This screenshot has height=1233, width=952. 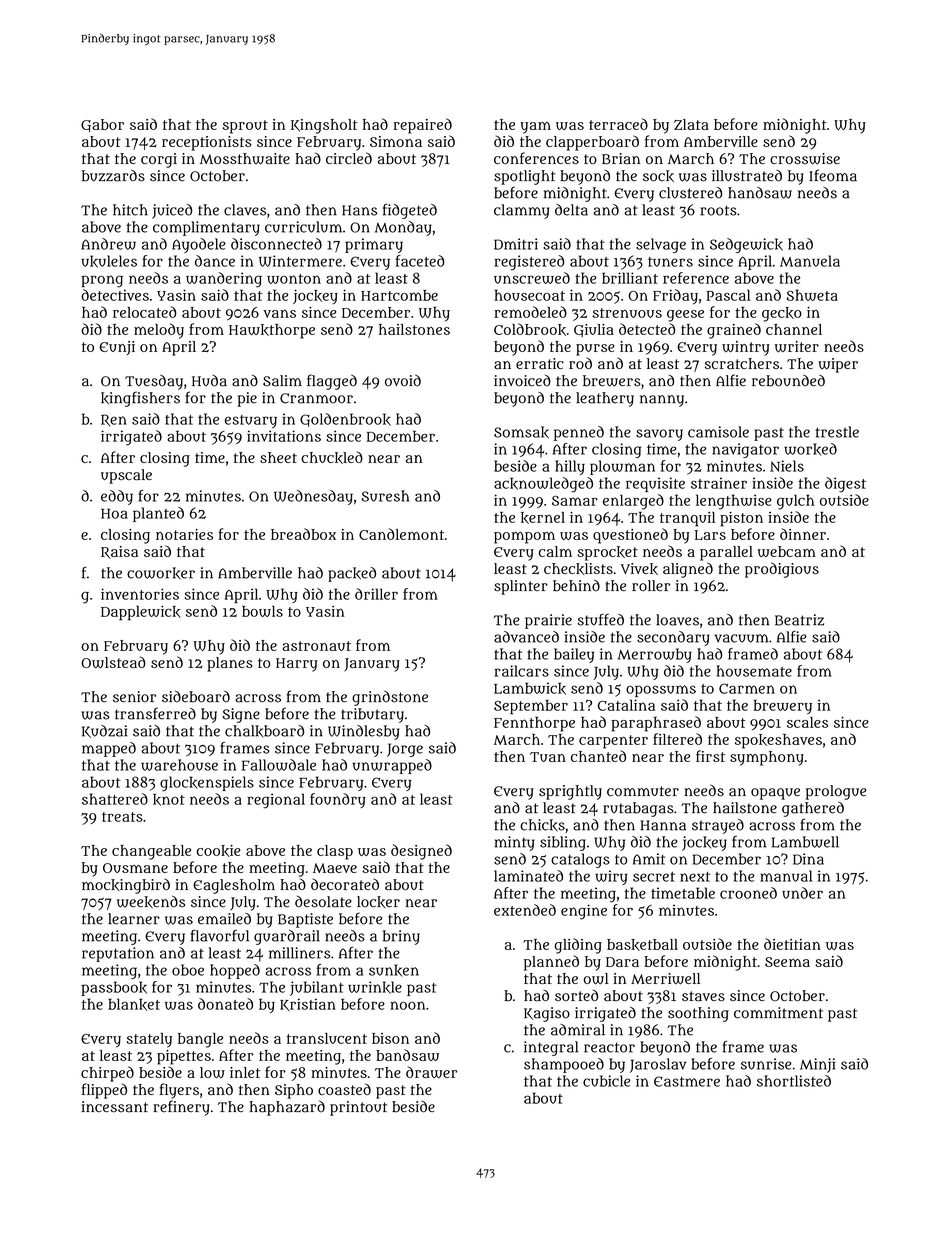 I want to click on trestle, so click(x=837, y=432).
